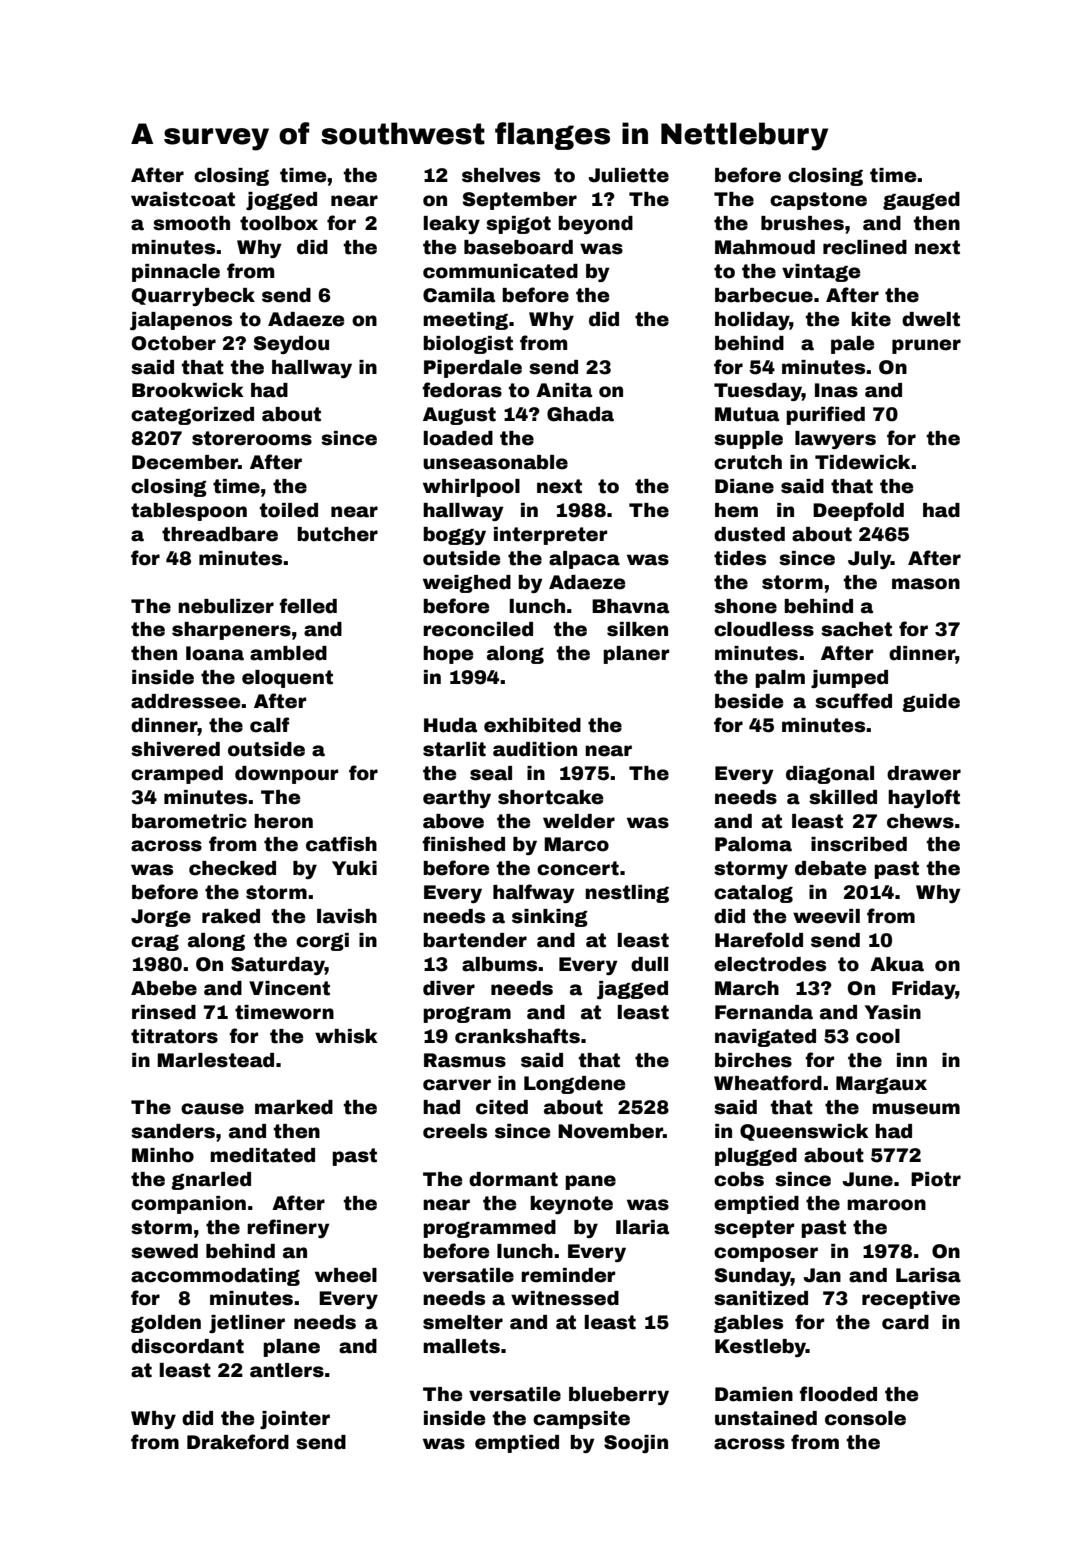 The image size is (1092, 1545). What do you see at coordinates (865, 1418) in the screenshot?
I see `console` at bounding box center [865, 1418].
